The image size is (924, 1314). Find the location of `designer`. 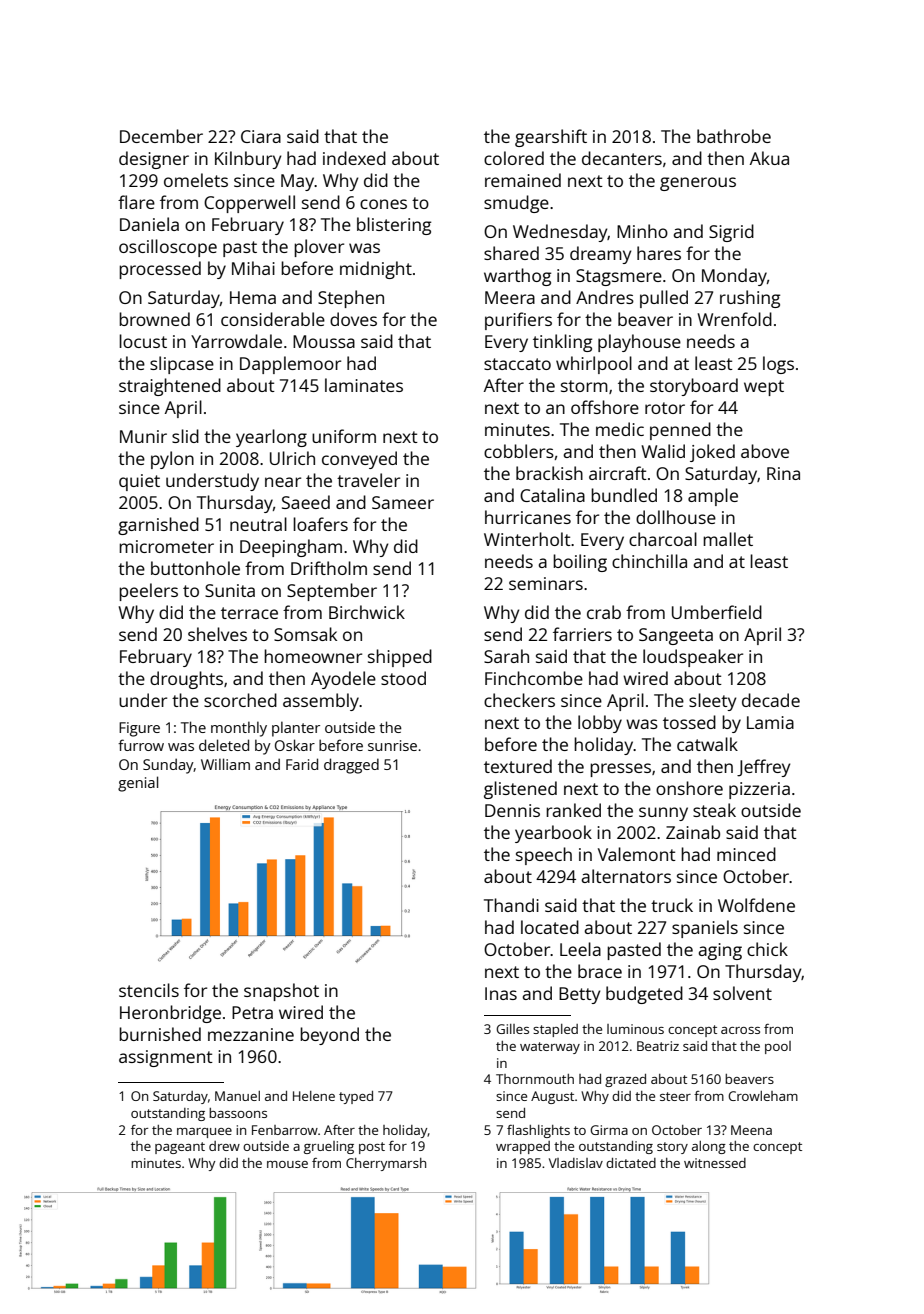

designer is located at coordinates (154, 160).
